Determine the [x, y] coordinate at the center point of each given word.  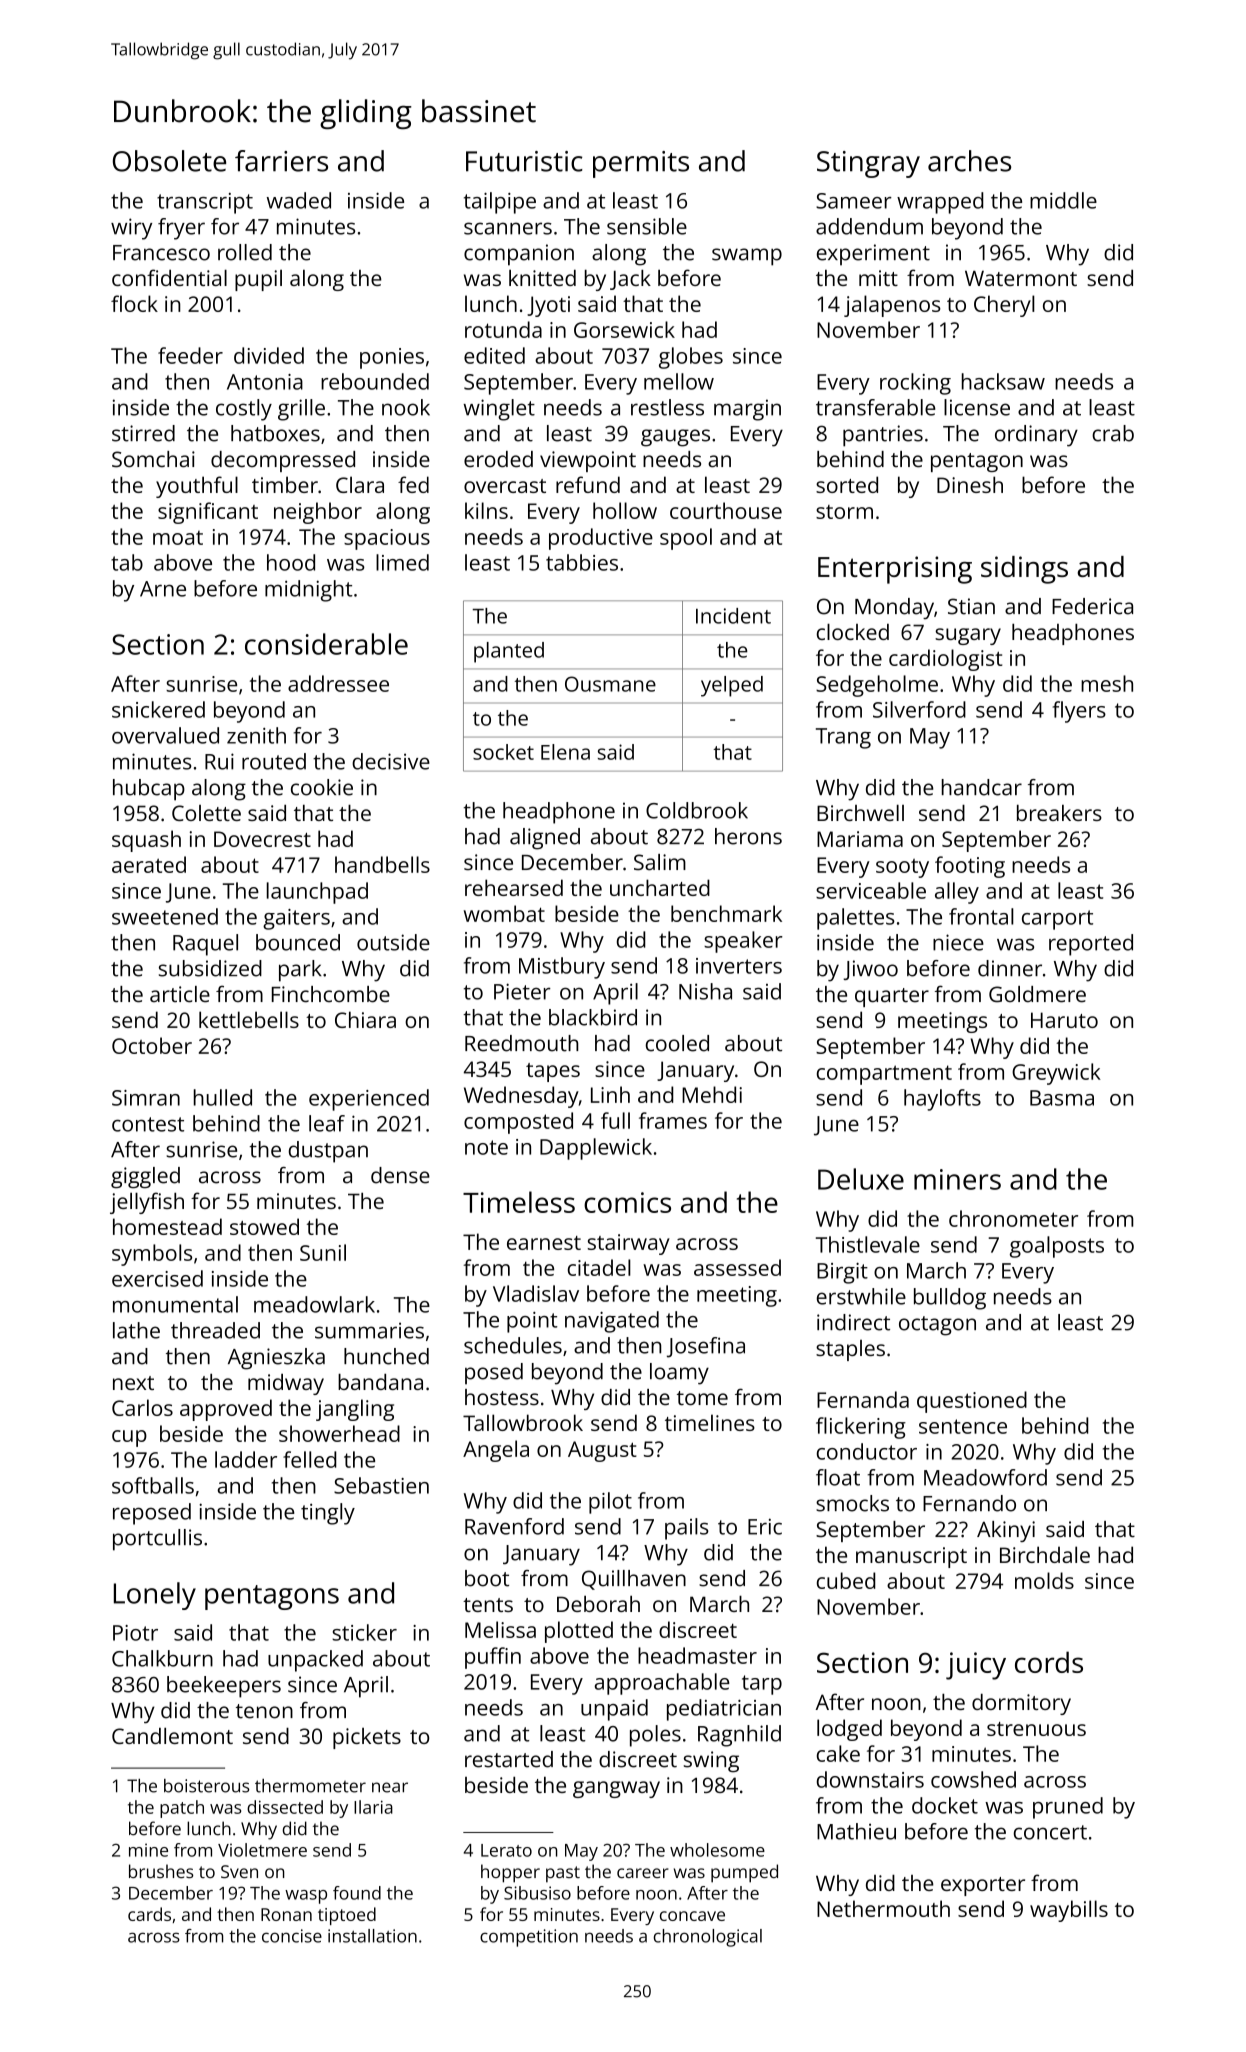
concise [292, 1936]
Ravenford [514, 1526]
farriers [281, 161]
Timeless [519, 1202]
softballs [153, 1485]
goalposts [1057, 1247]
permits [641, 164]
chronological [707, 1938]
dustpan [328, 1152]
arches [969, 161]
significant [208, 513]
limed [402, 562]
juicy [976, 1666]
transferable [875, 407]
